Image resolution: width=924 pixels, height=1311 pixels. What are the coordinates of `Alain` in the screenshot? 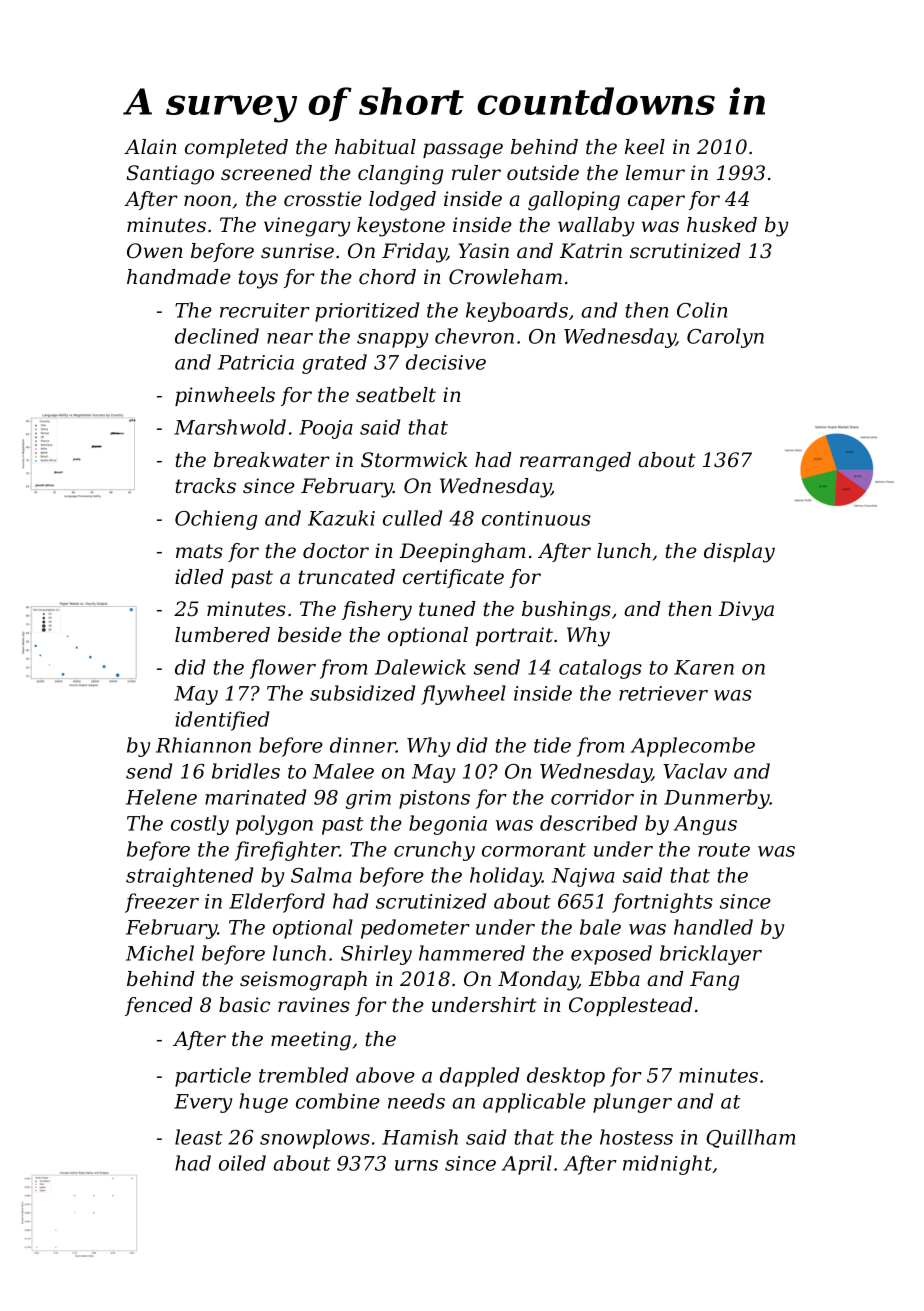 It's located at (150, 147).
